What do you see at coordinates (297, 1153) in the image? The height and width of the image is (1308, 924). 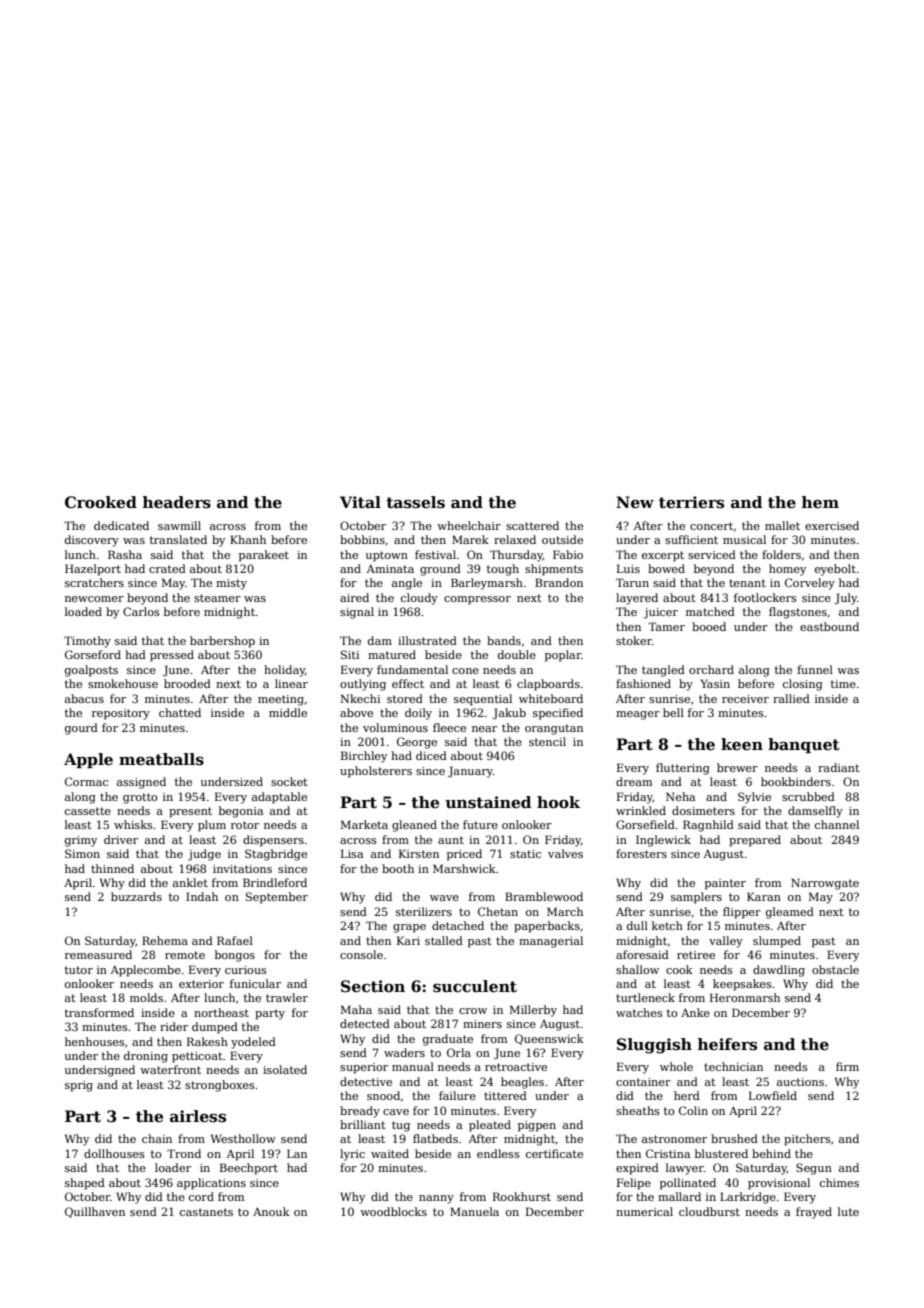 I see `Lan` at bounding box center [297, 1153].
